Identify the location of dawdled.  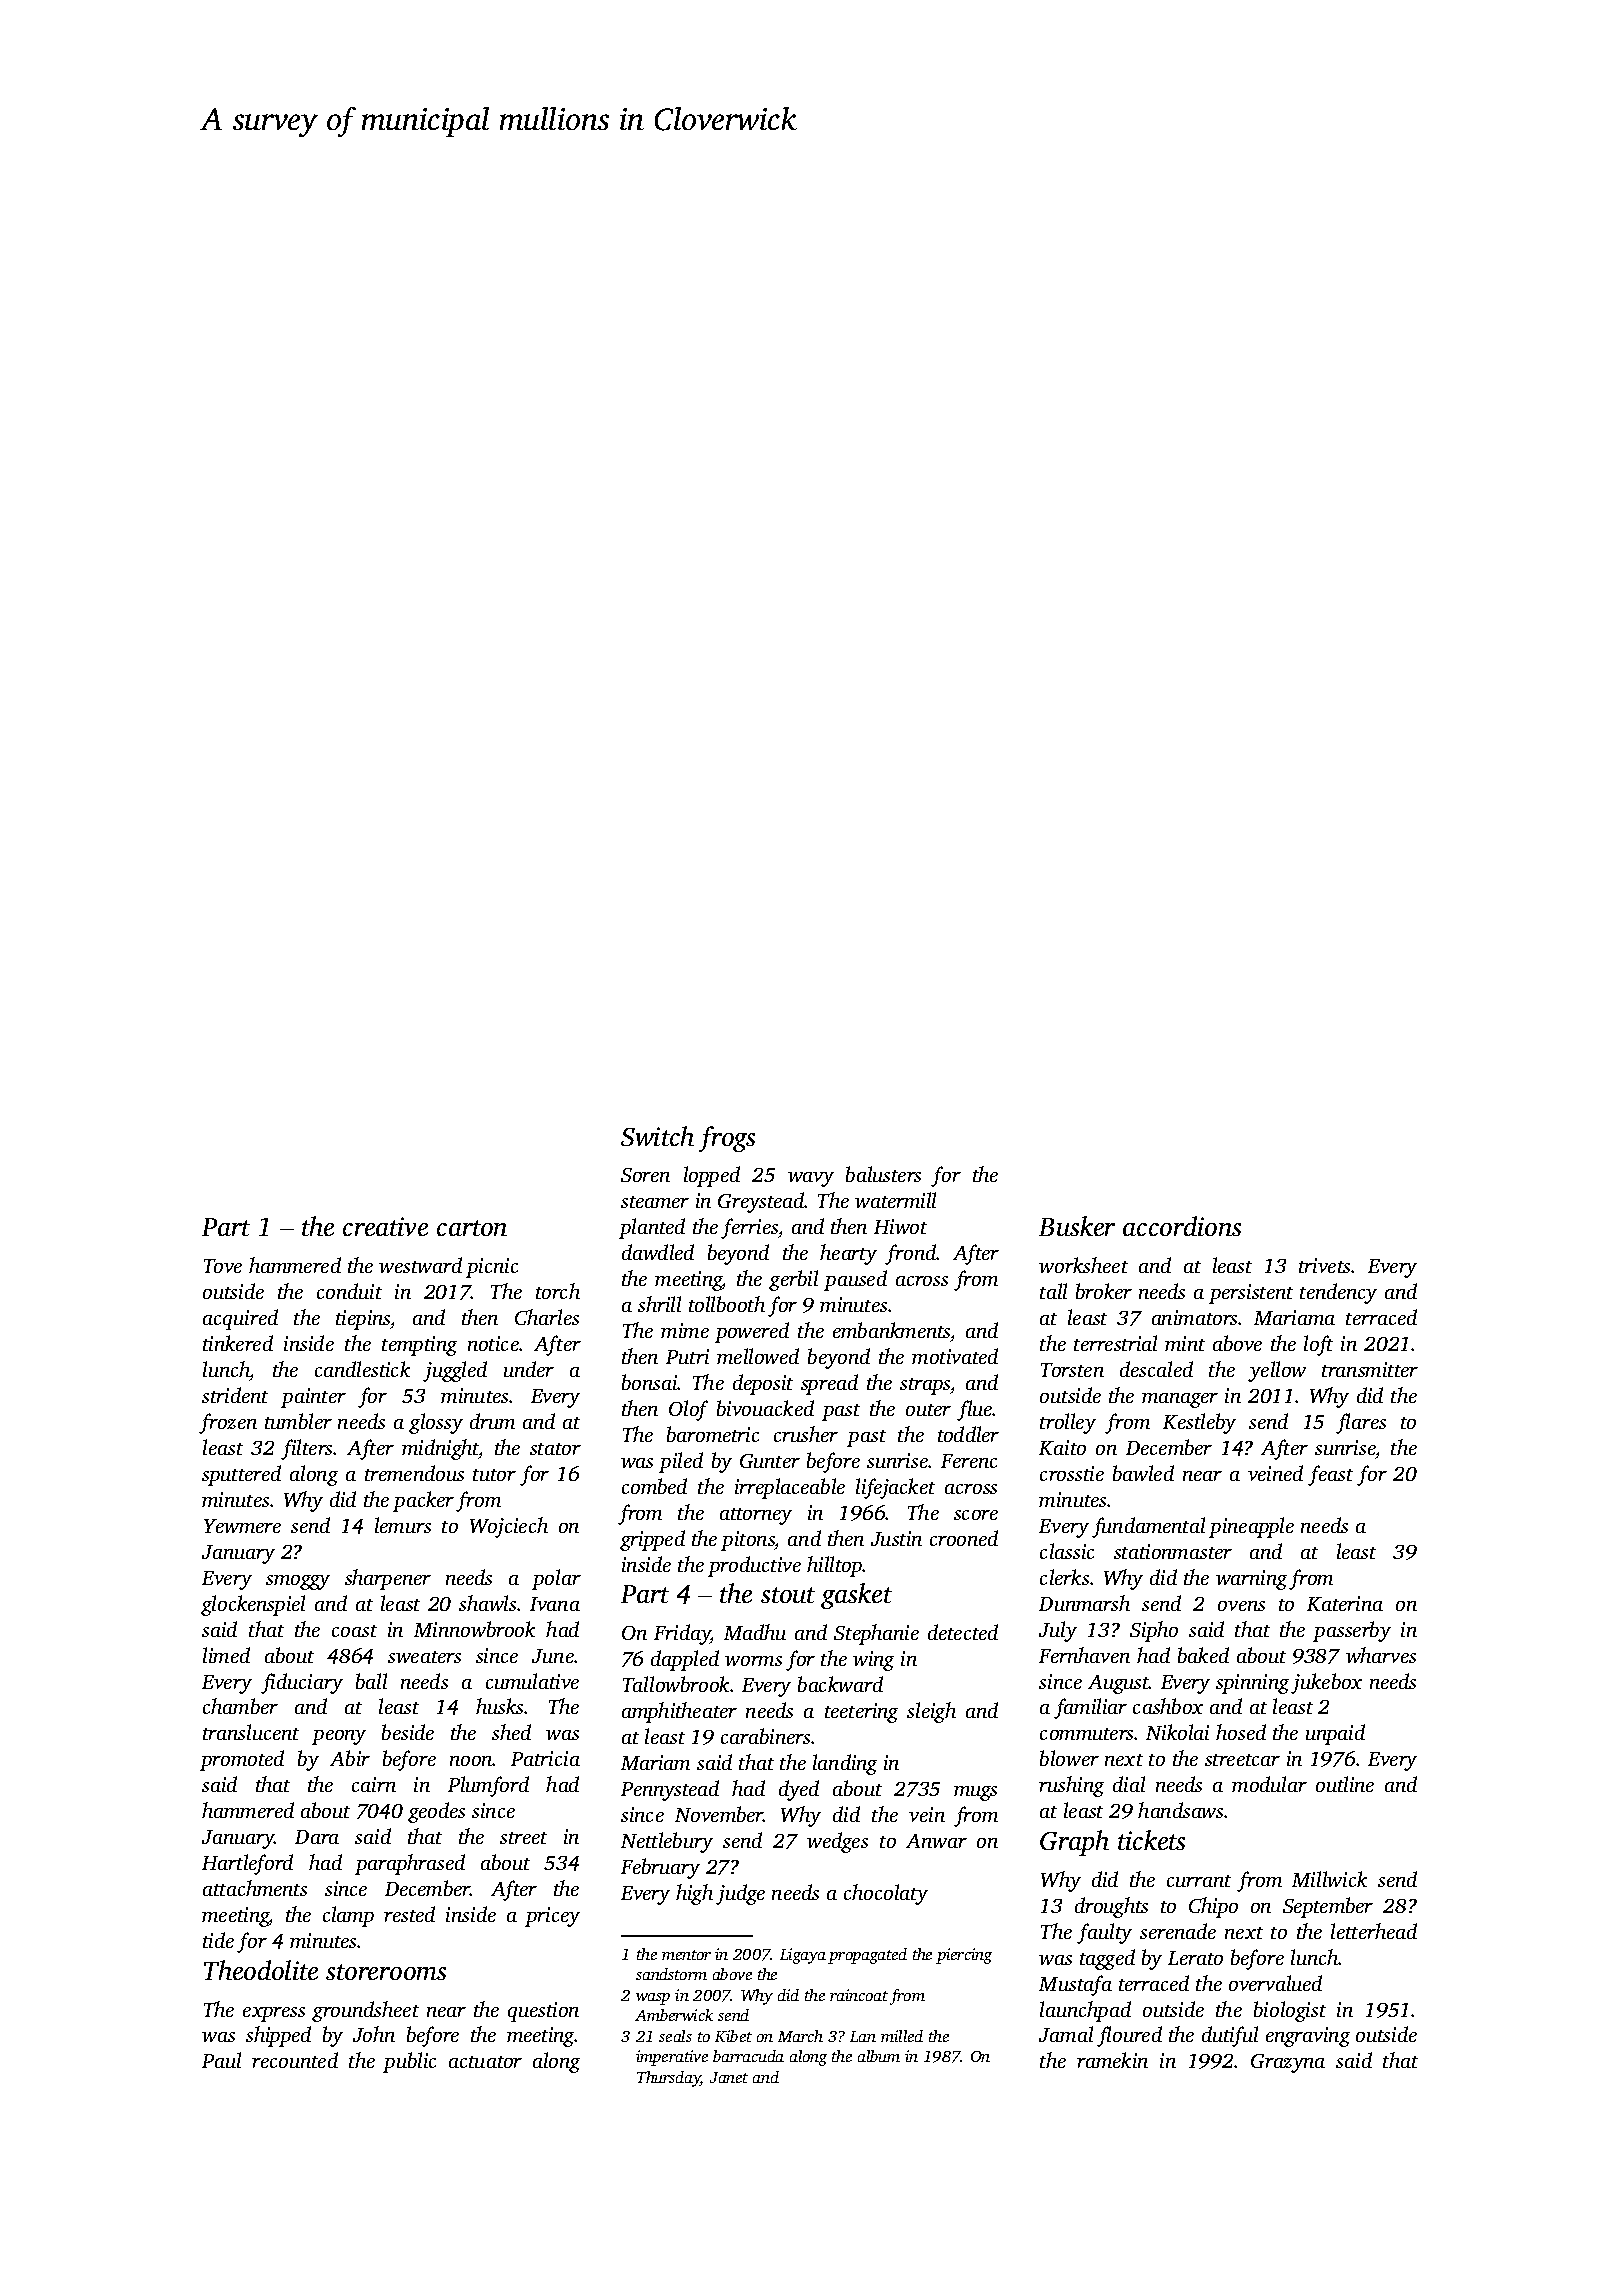
(658, 1252).
